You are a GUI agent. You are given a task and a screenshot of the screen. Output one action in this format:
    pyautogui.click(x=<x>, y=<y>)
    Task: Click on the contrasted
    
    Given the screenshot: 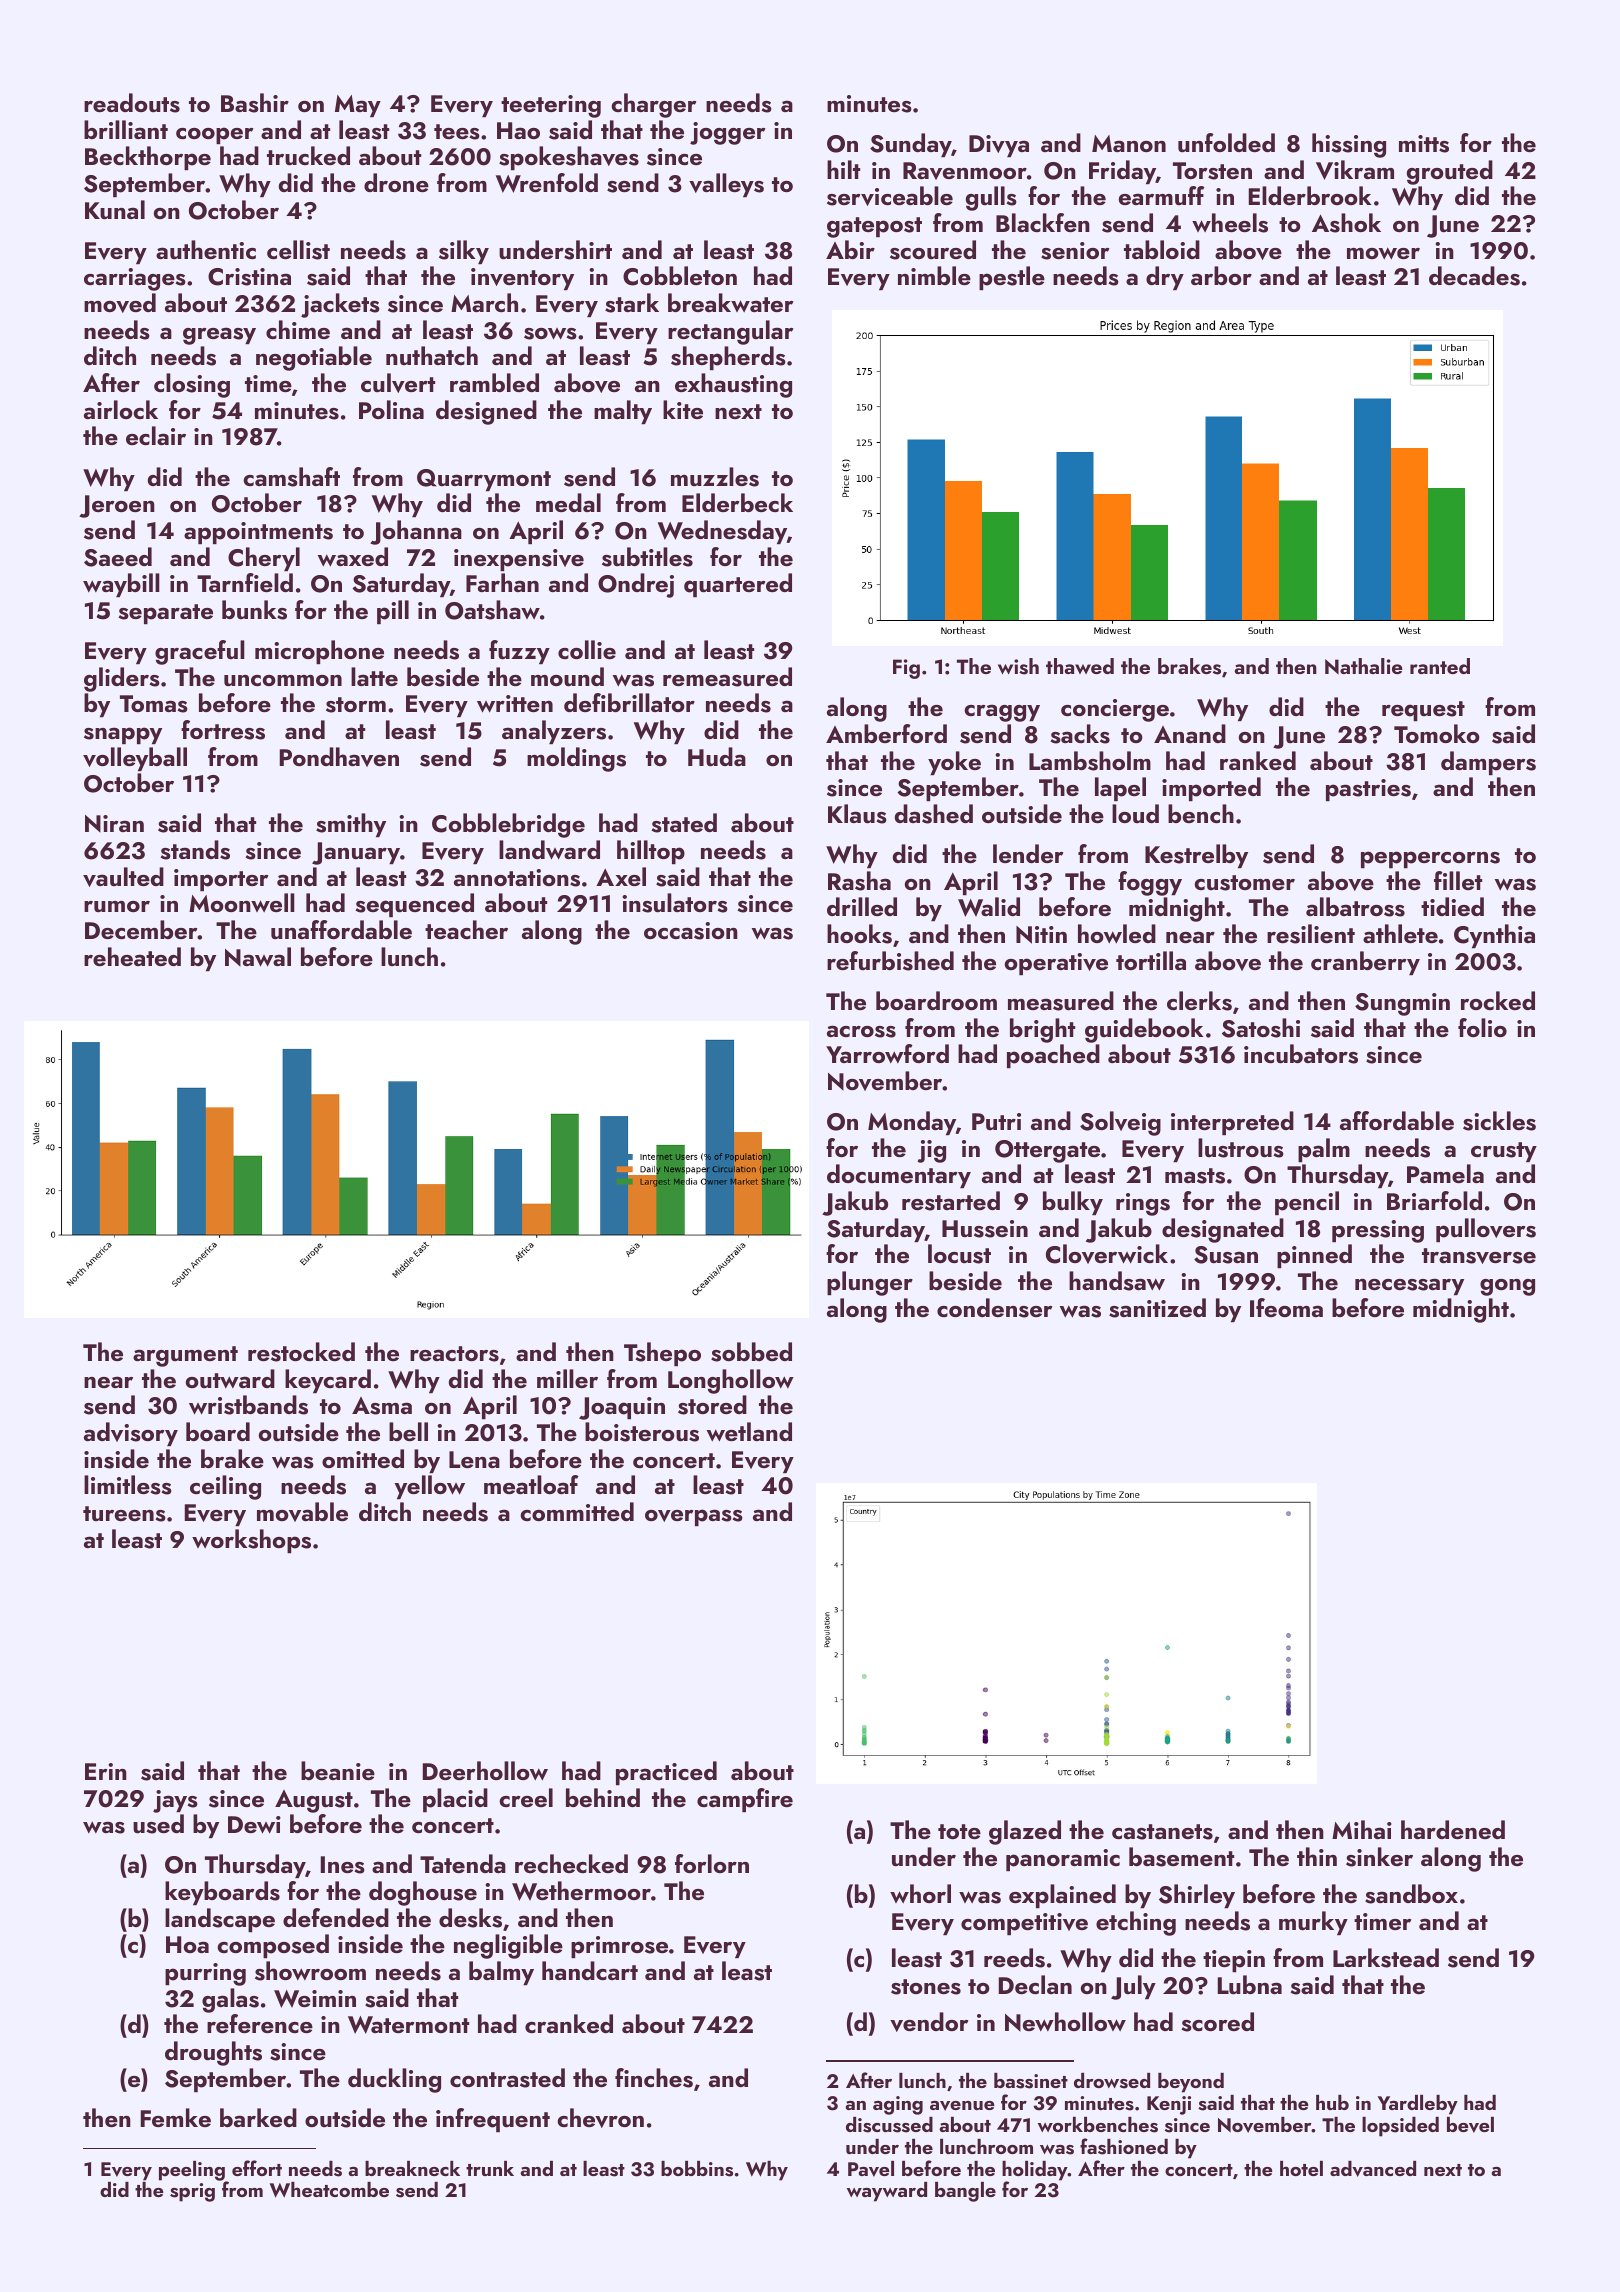 What is the action you would take?
    pyautogui.click(x=507, y=2078)
